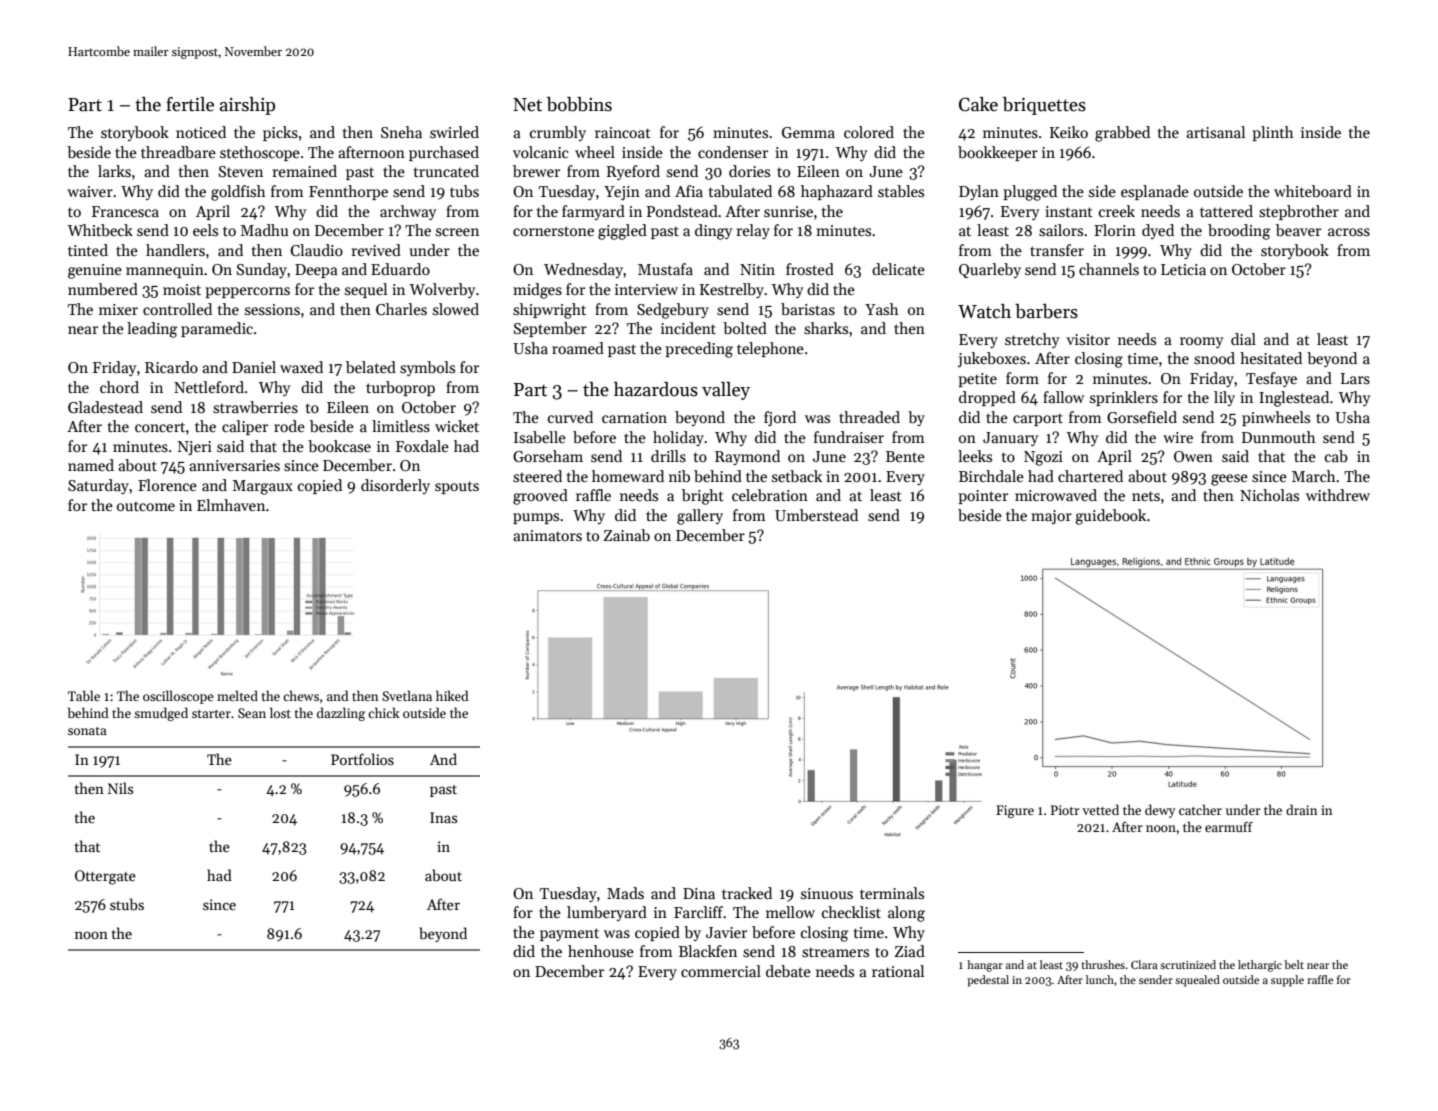 This document has height=1111, width=1438. I want to click on catcher, so click(1200, 809).
